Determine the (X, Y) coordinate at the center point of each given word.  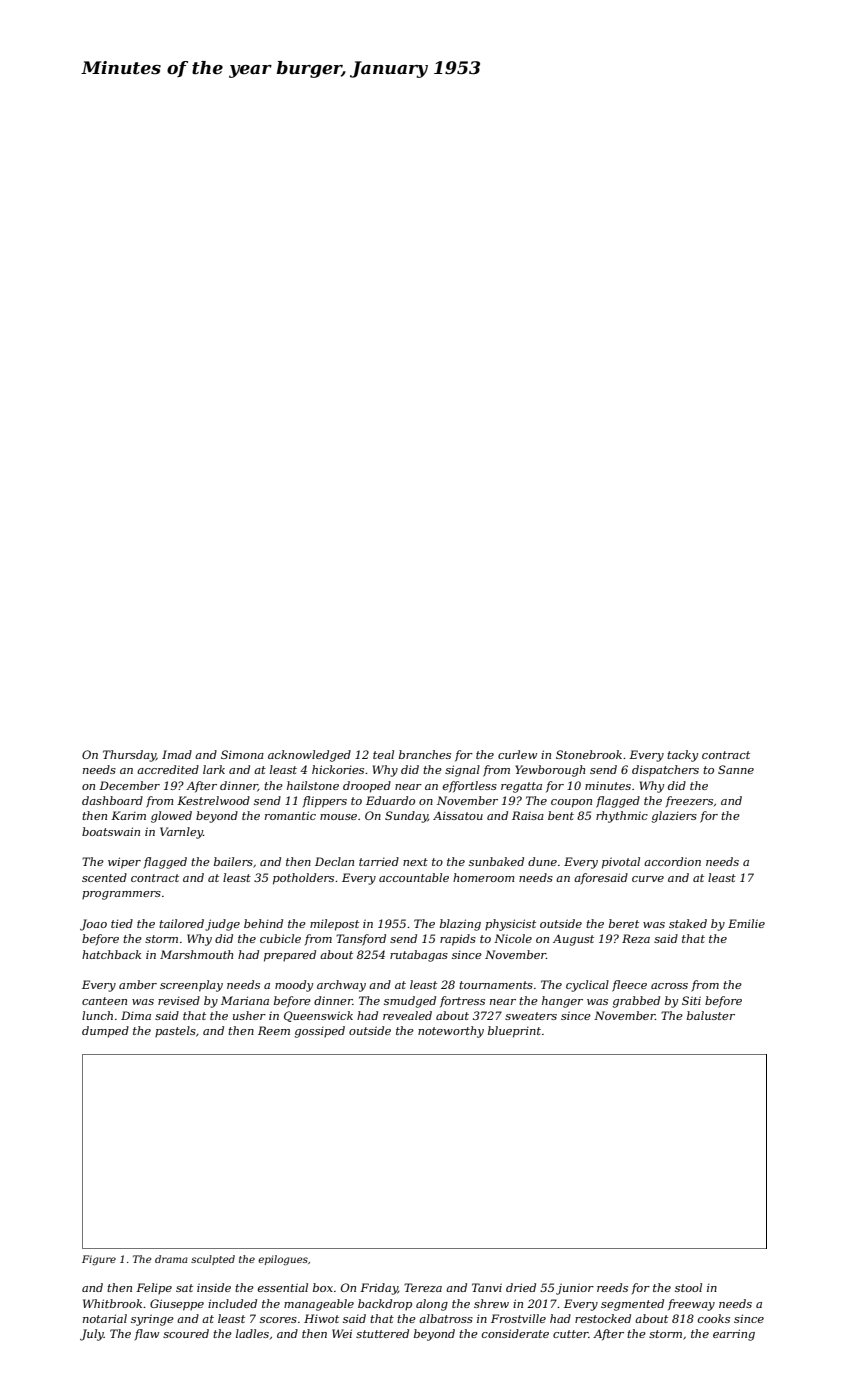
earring (734, 1335)
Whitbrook (112, 1303)
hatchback (111, 954)
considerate (515, 1333)
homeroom (484, 877)
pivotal (621, 863)
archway (341, 986)
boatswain (111, 831)
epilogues (283, 1260)
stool (688, 1287)
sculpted (213, 1260)
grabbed (636, 1002)
